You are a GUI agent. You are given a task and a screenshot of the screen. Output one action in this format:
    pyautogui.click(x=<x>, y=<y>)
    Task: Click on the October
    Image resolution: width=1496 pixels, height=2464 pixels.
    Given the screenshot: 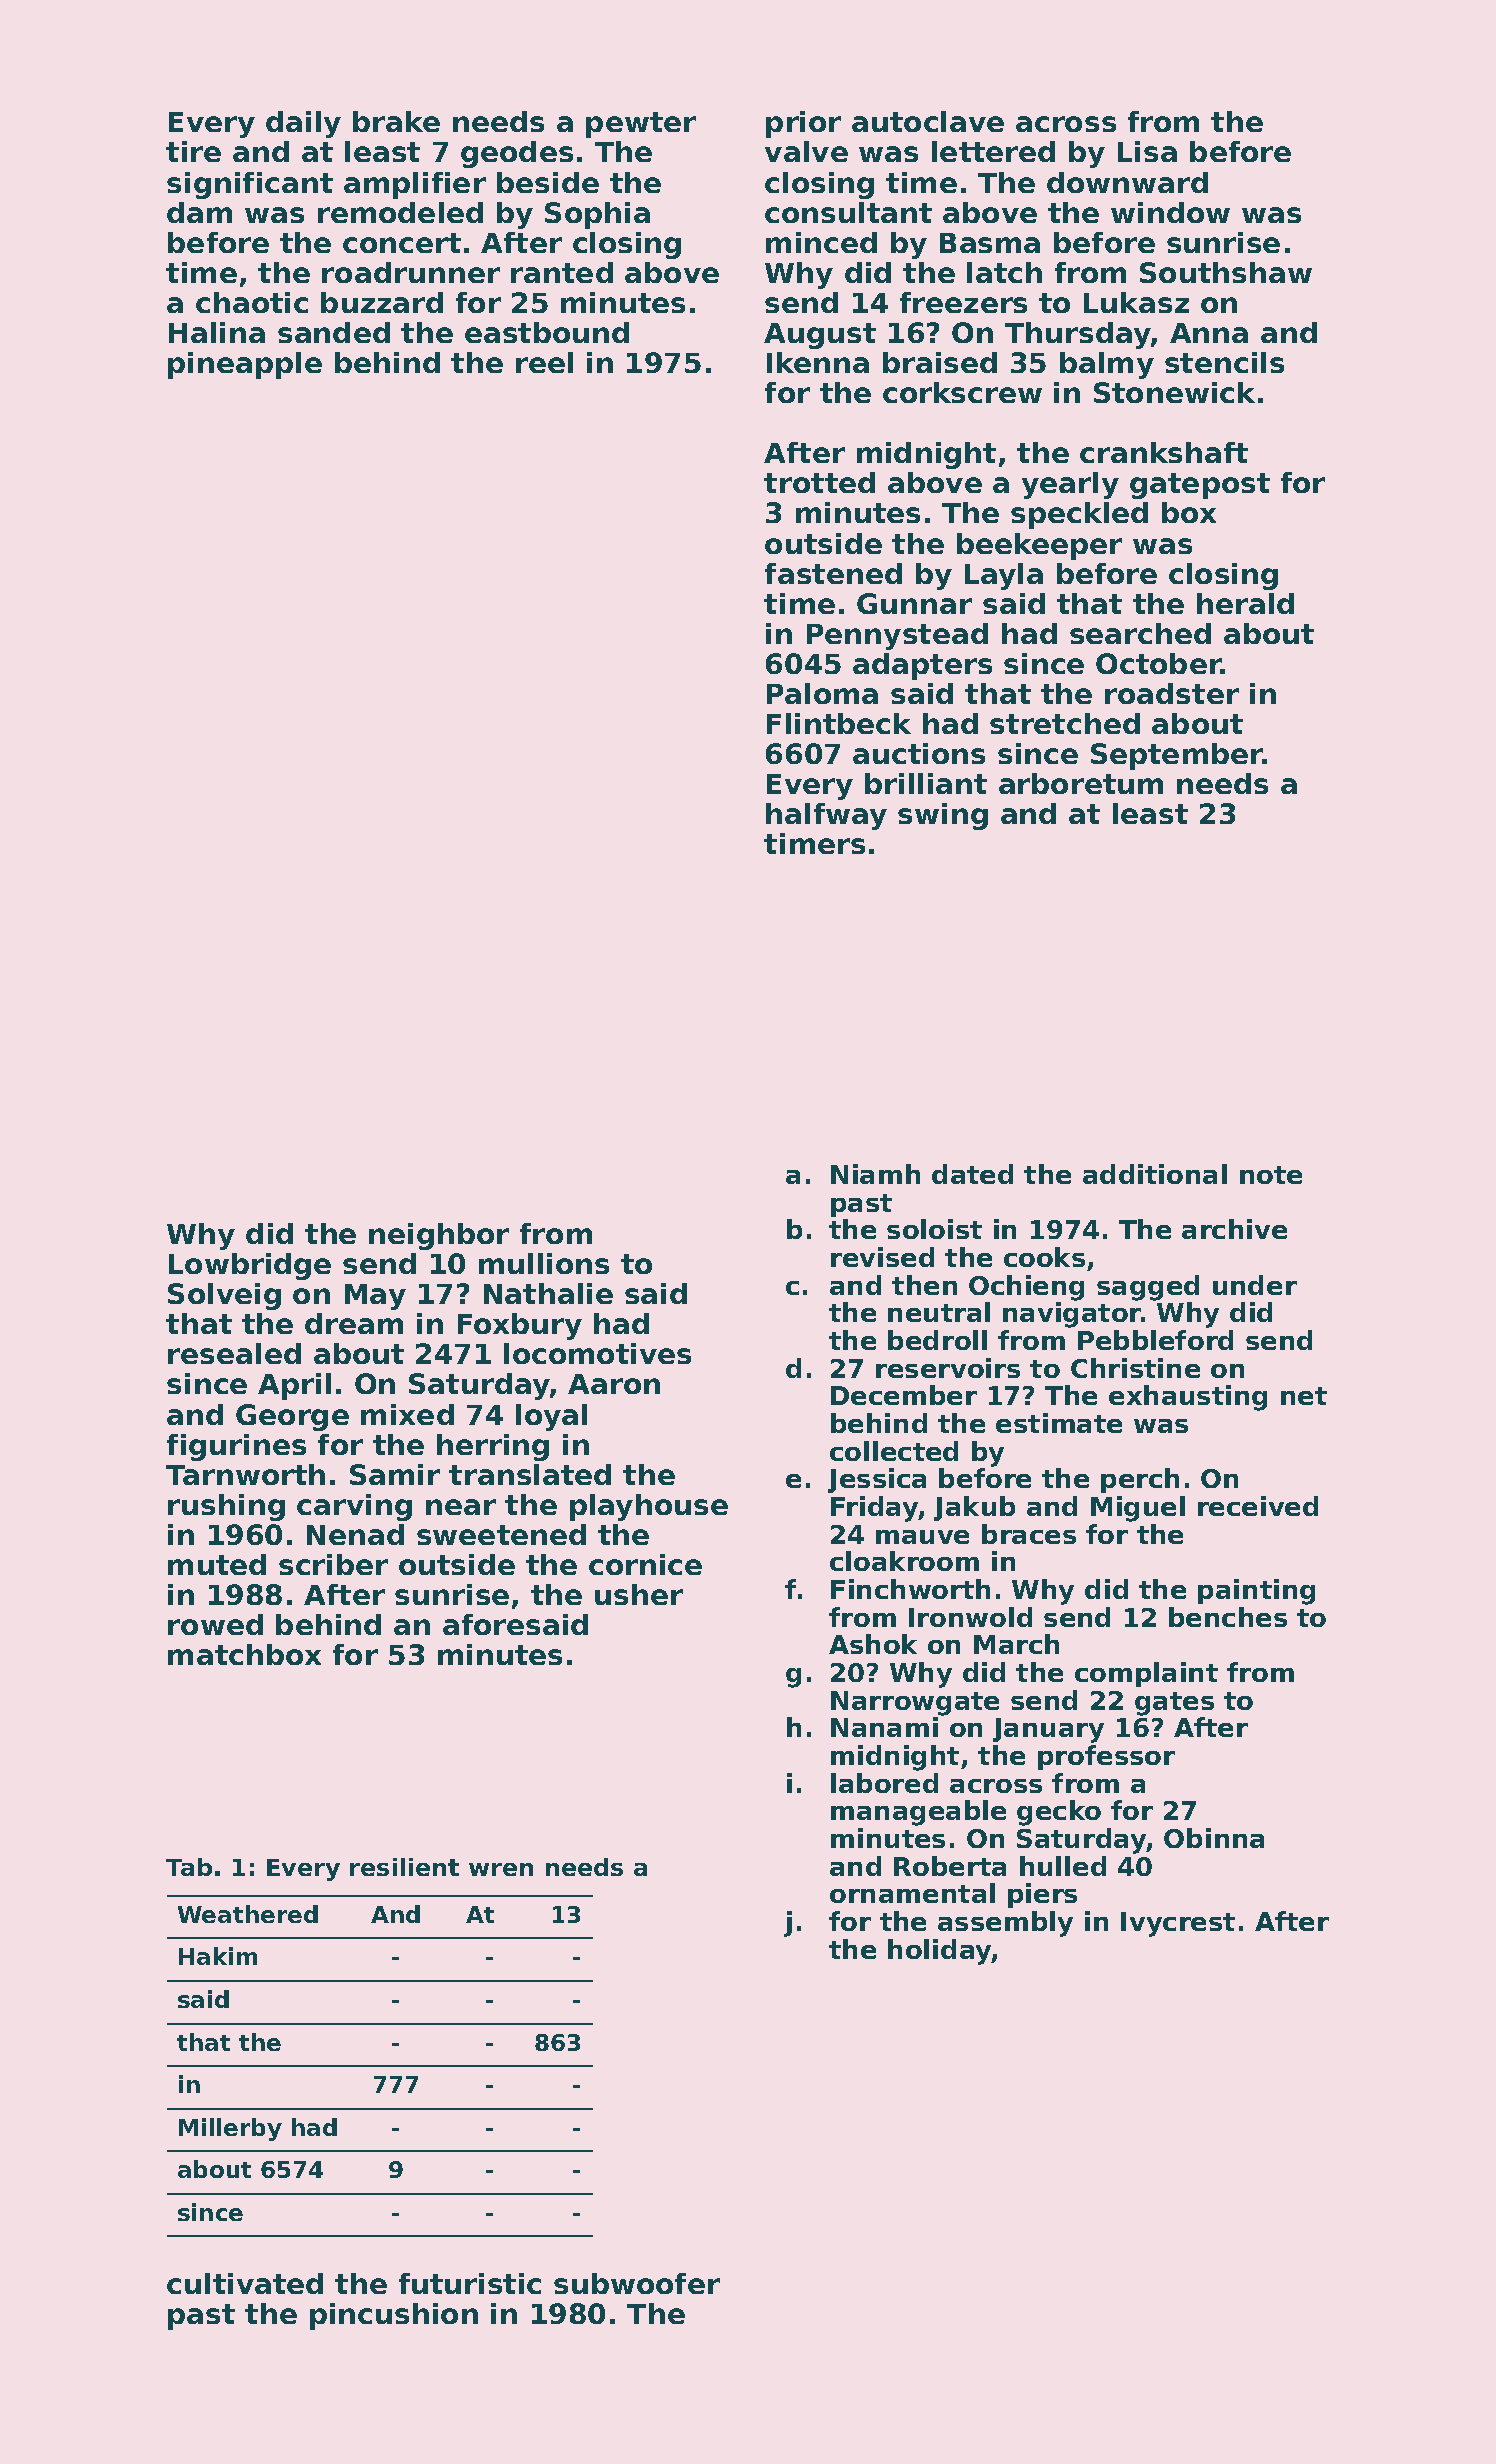 What is the action you would take?
    pyautogui.click(x=1158, y=663)
